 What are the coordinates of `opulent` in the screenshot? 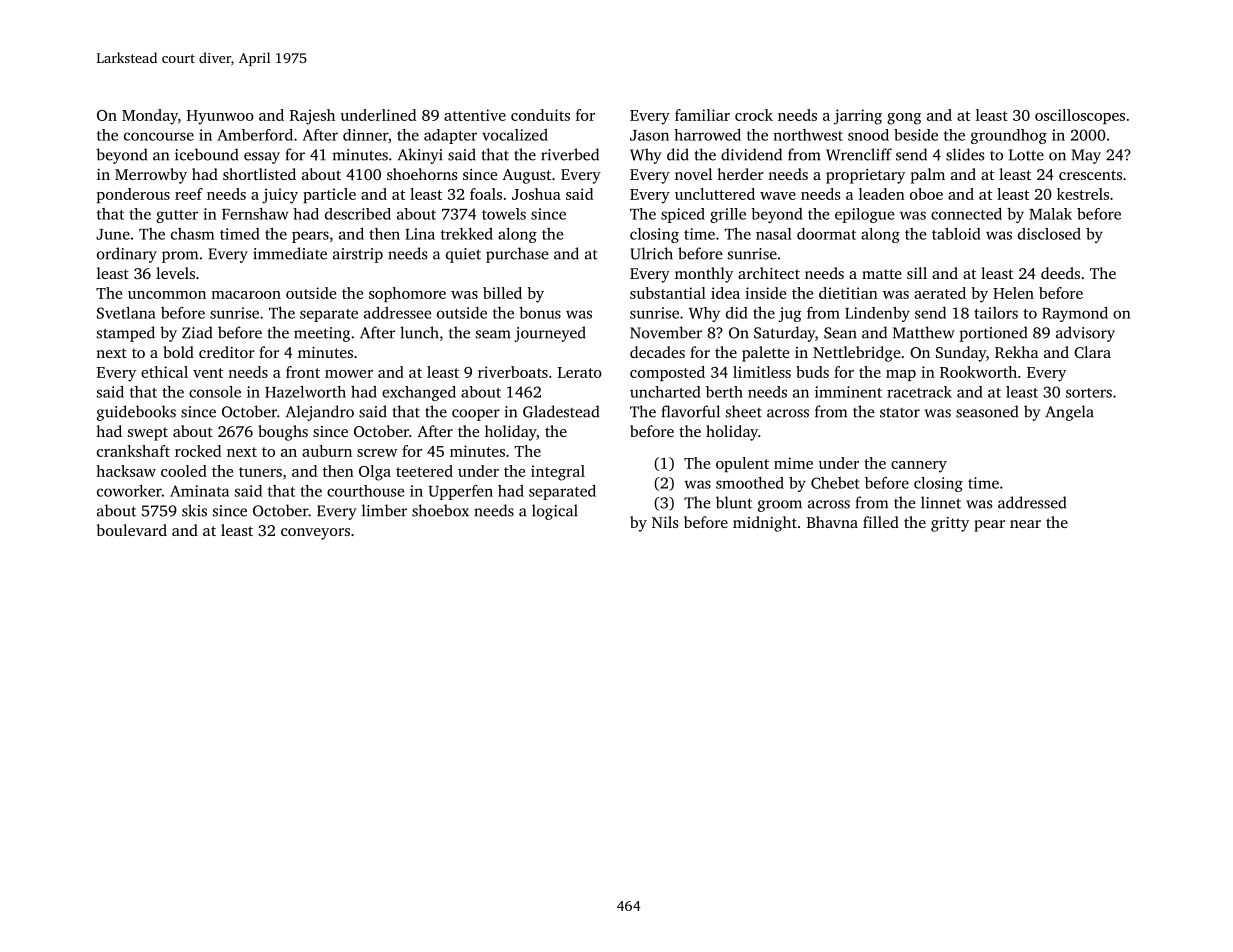 It's located at (742, 464).
